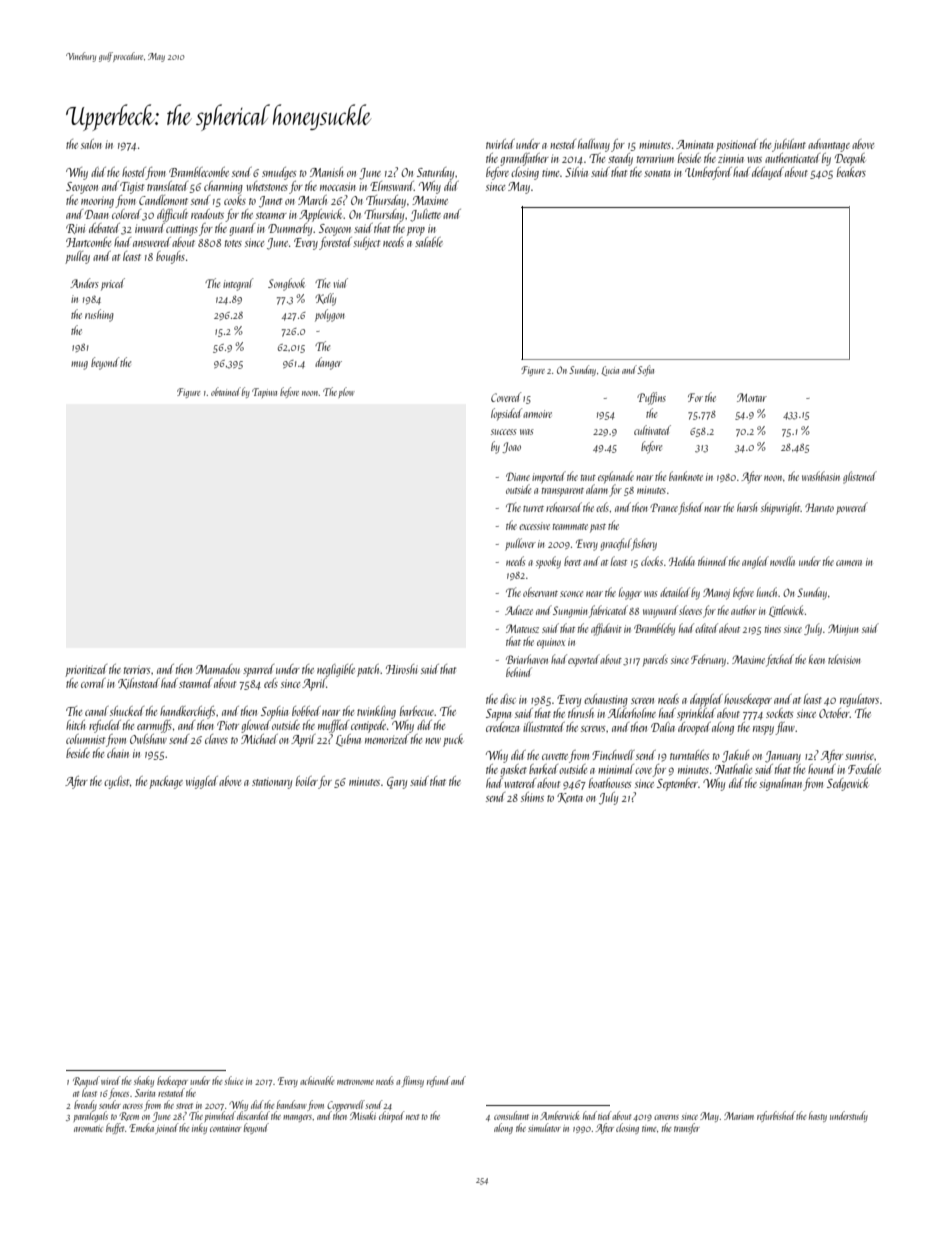 The height and width of the screenshot is (1233, 952). What do you see at coordinates (605, 1115) in the screenshot?
I see `tied` at bounding box center [605, 1115].
